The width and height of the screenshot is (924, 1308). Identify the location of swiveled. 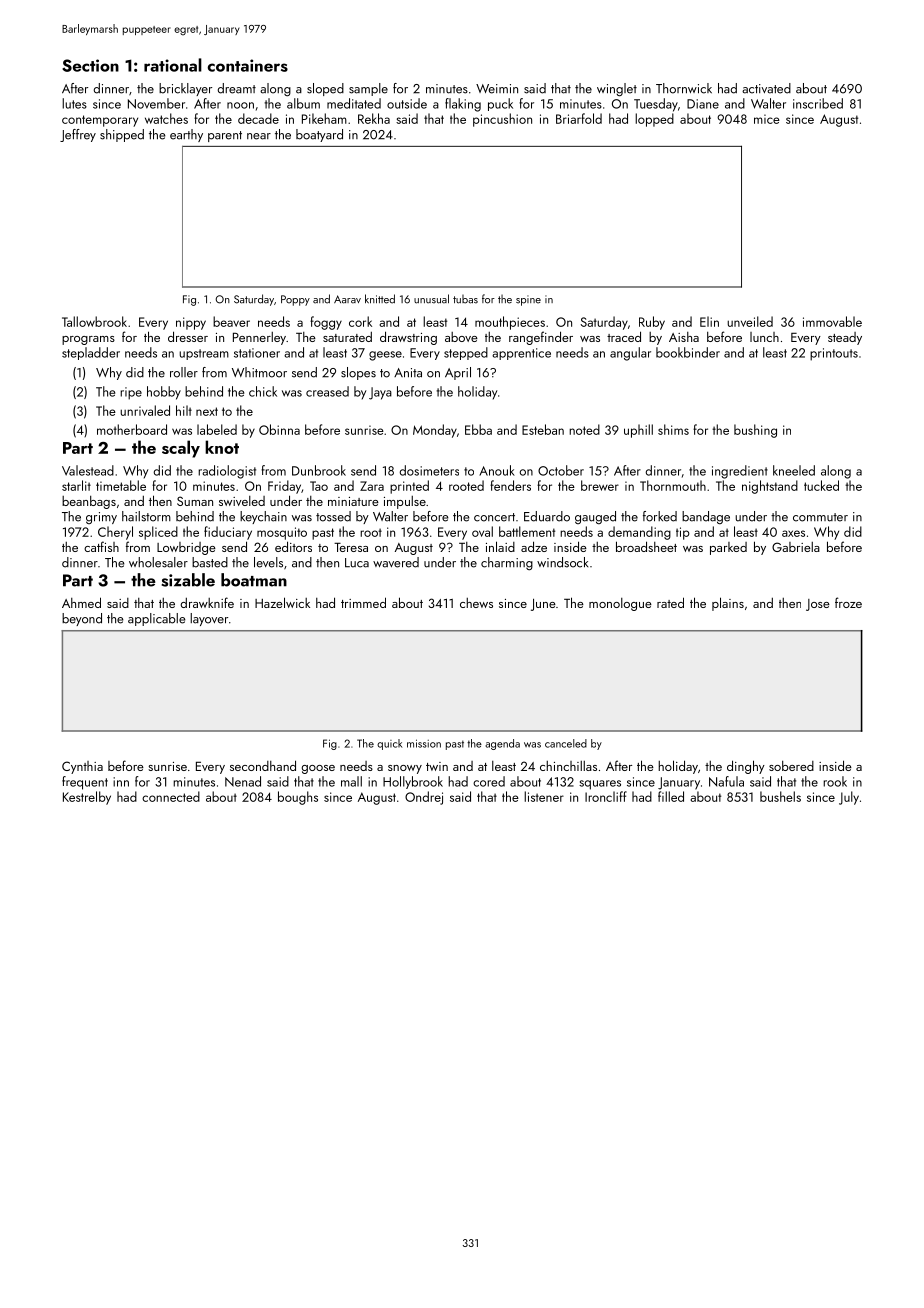
(242, 501).
